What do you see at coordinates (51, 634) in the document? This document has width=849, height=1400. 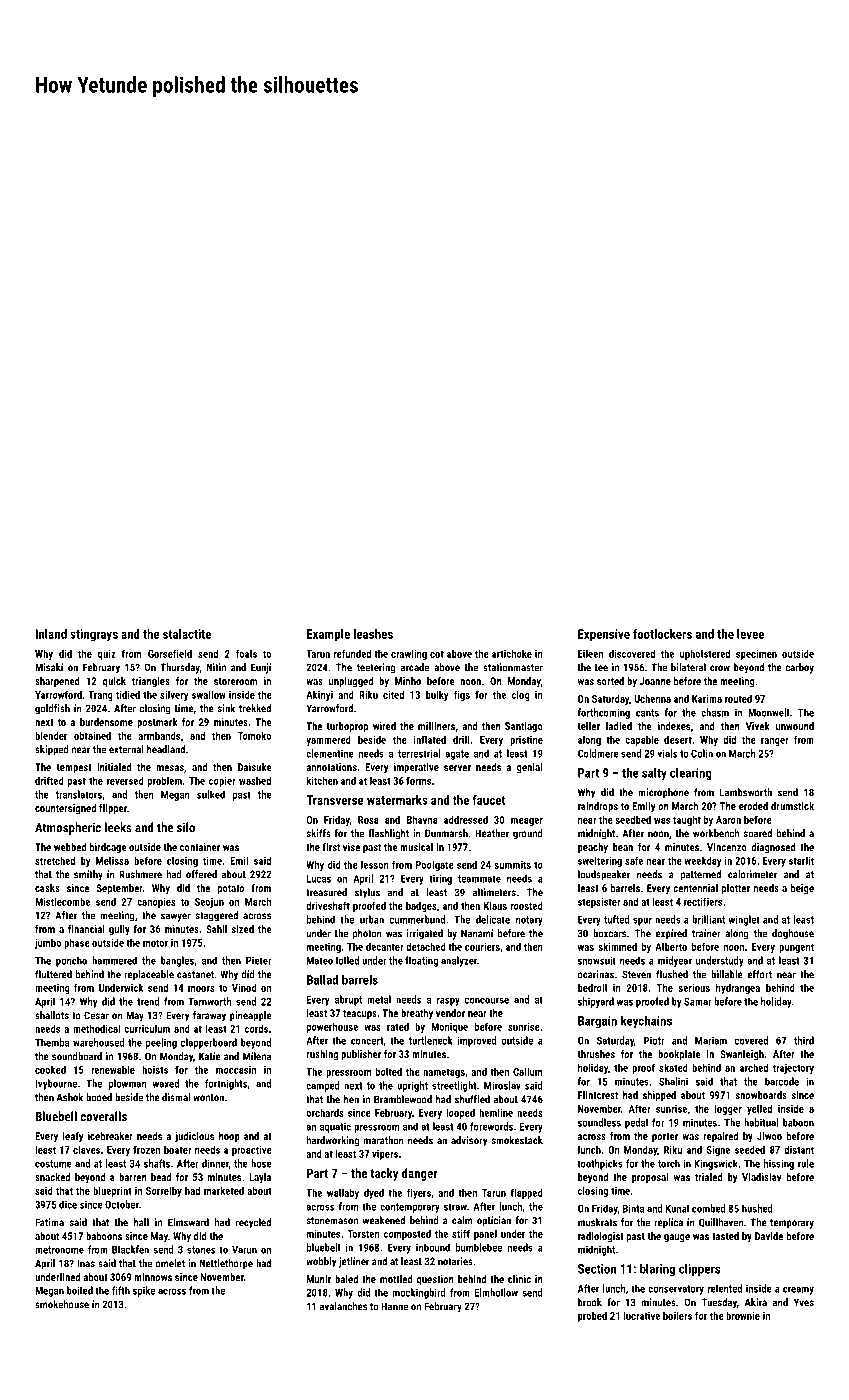 I see `Inland` at bounding box center [51, 634].
